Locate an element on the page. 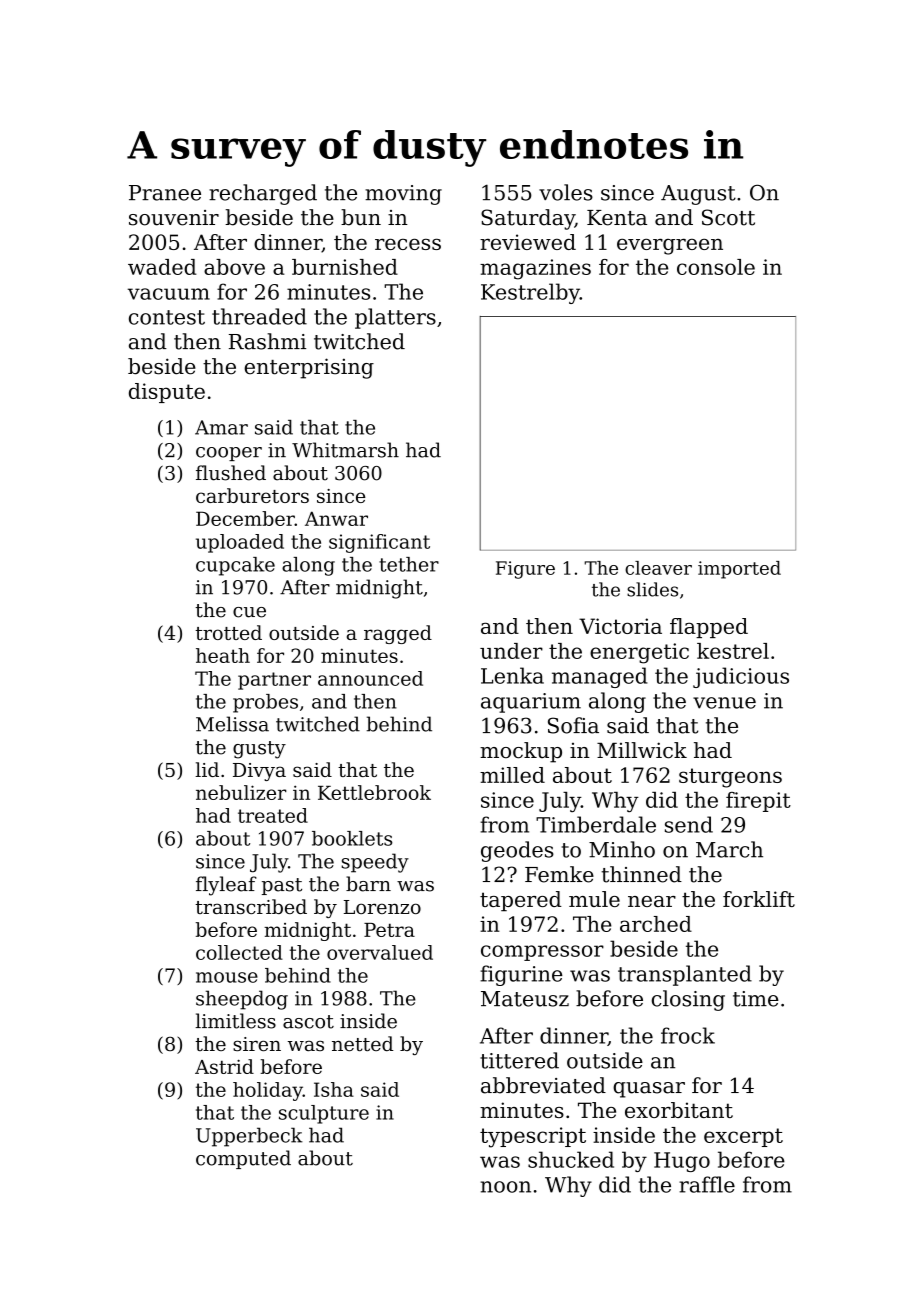 The height and width of the page is (1314, 924). mouse is located at coordinates (227, 977).
